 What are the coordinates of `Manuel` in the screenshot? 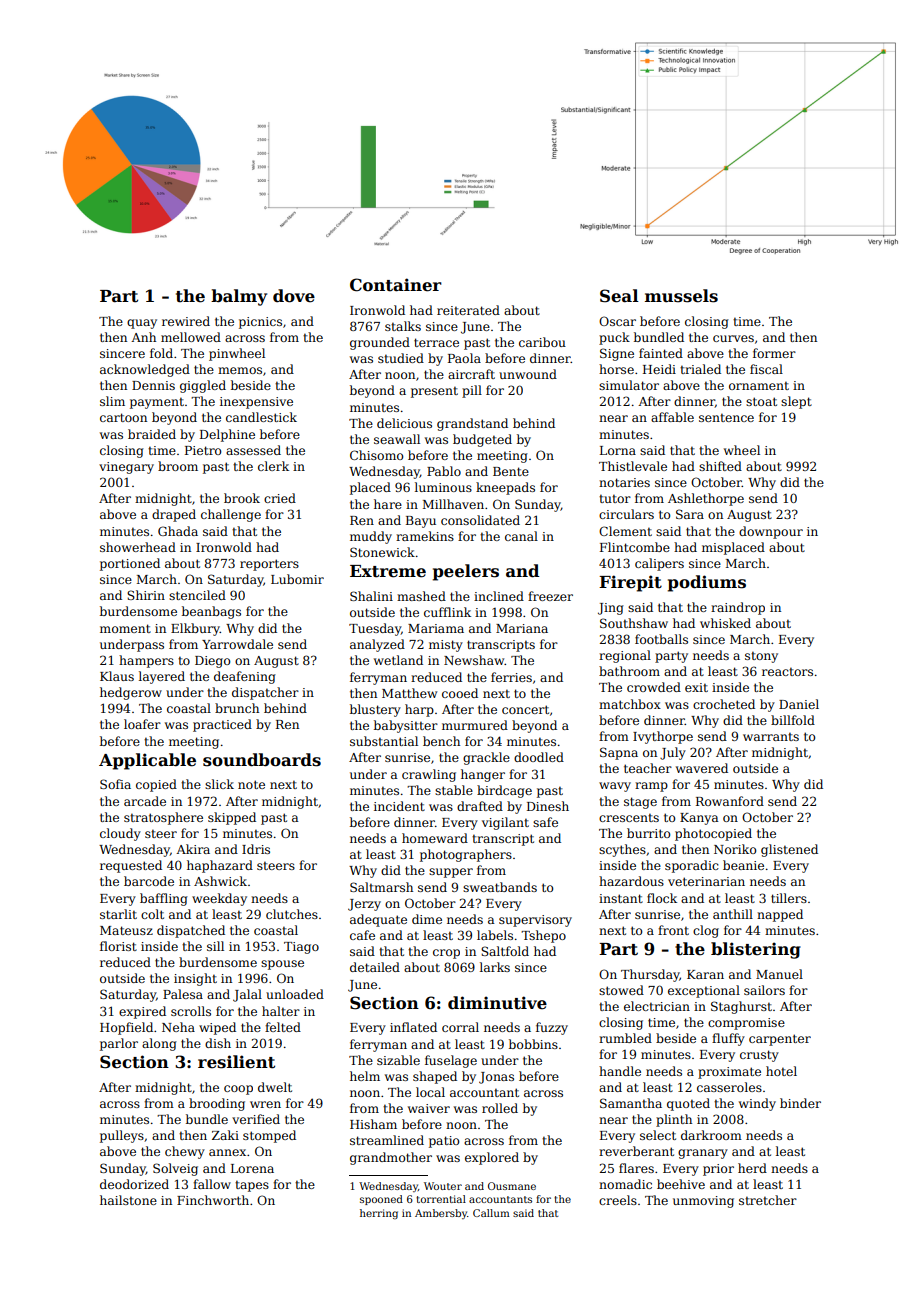 It's located at (779, 974).
